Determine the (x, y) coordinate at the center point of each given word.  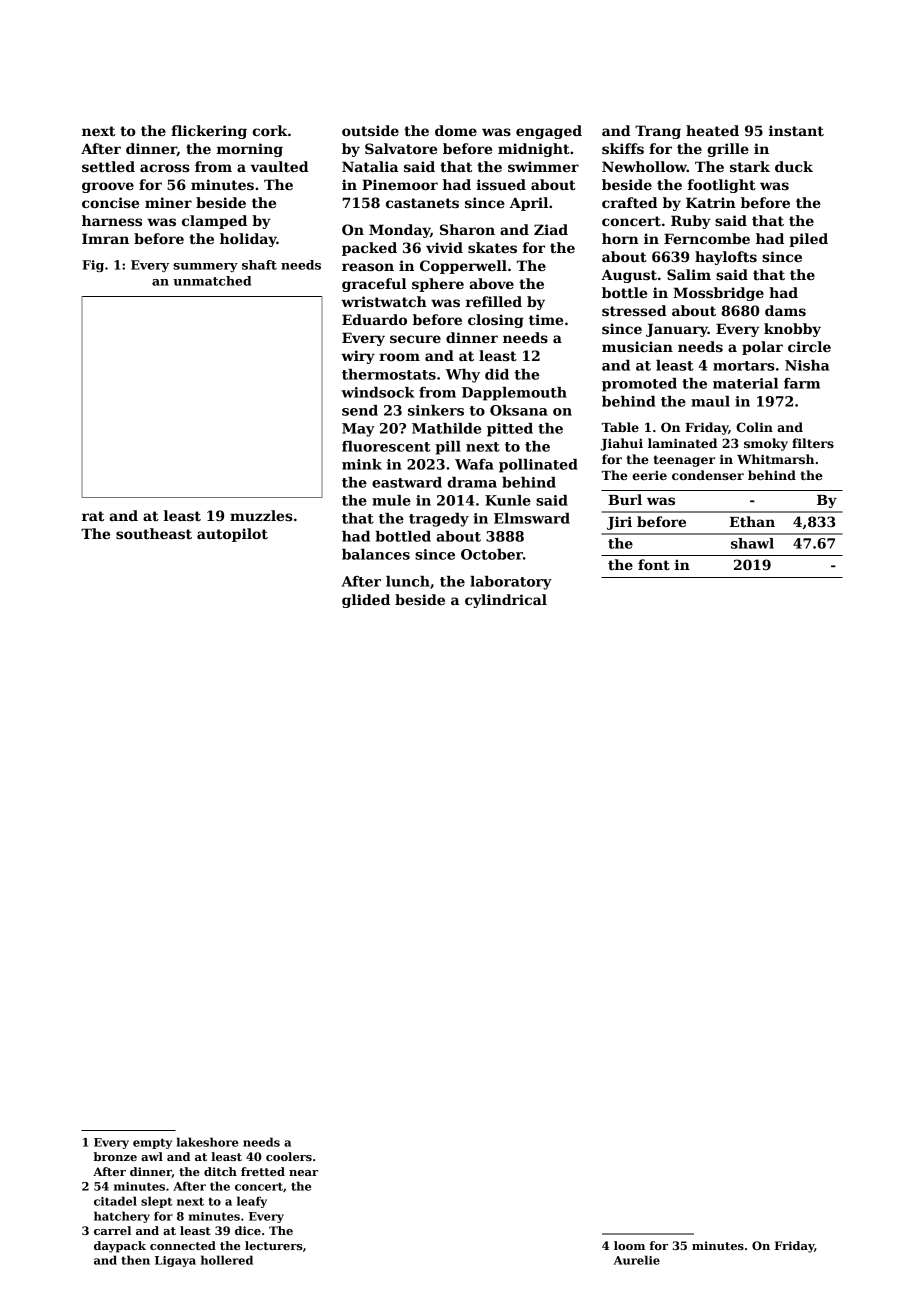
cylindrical (506, 601)
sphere (438, 285)
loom (629, 1245)
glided (366, 601)
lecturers (274, 1245)
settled (108, 166)
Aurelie (637, 1260)
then (136, 1260)
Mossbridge (718, 294)
